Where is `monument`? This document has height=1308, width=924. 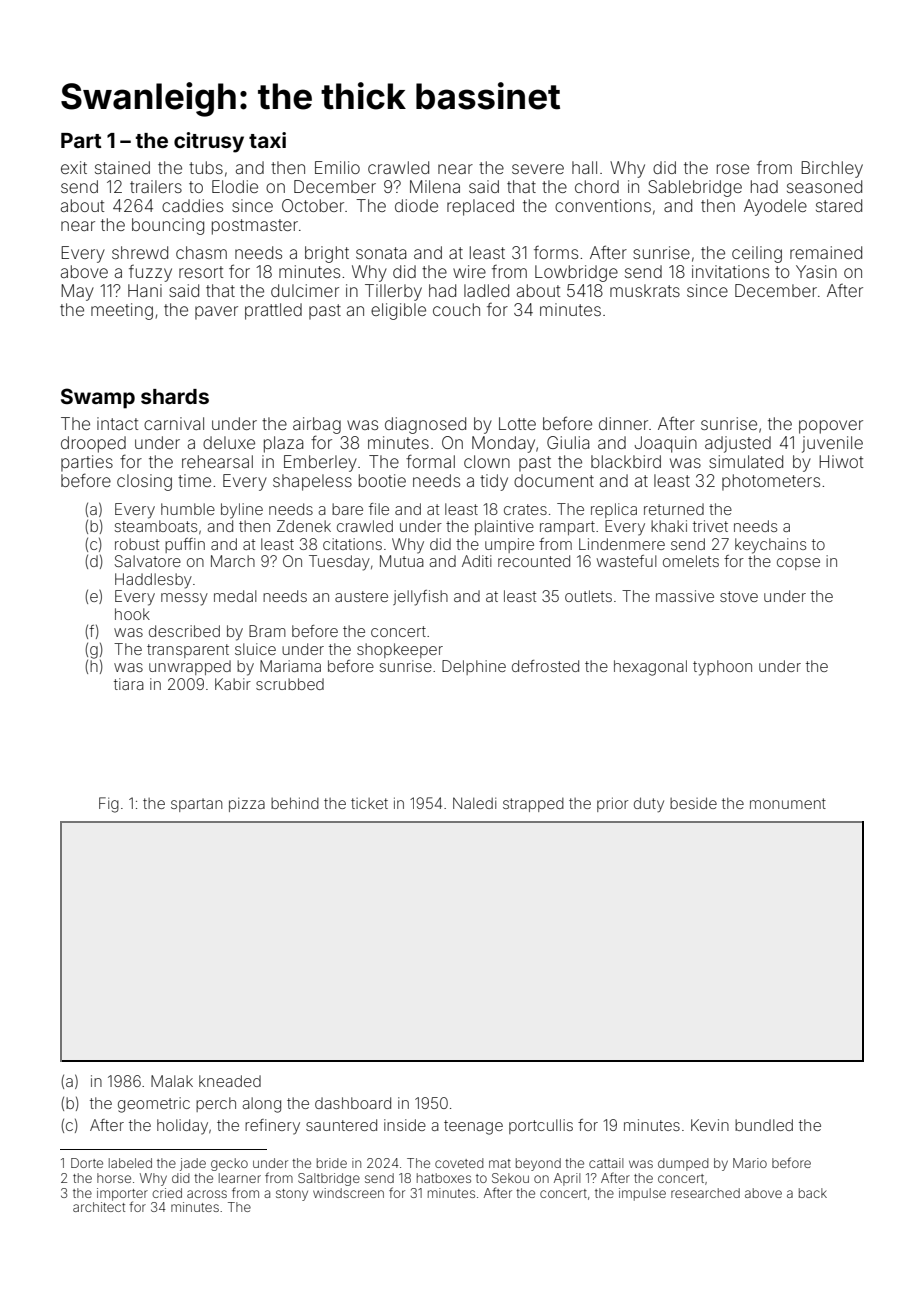
monument is located at coordinates (788, 803).
